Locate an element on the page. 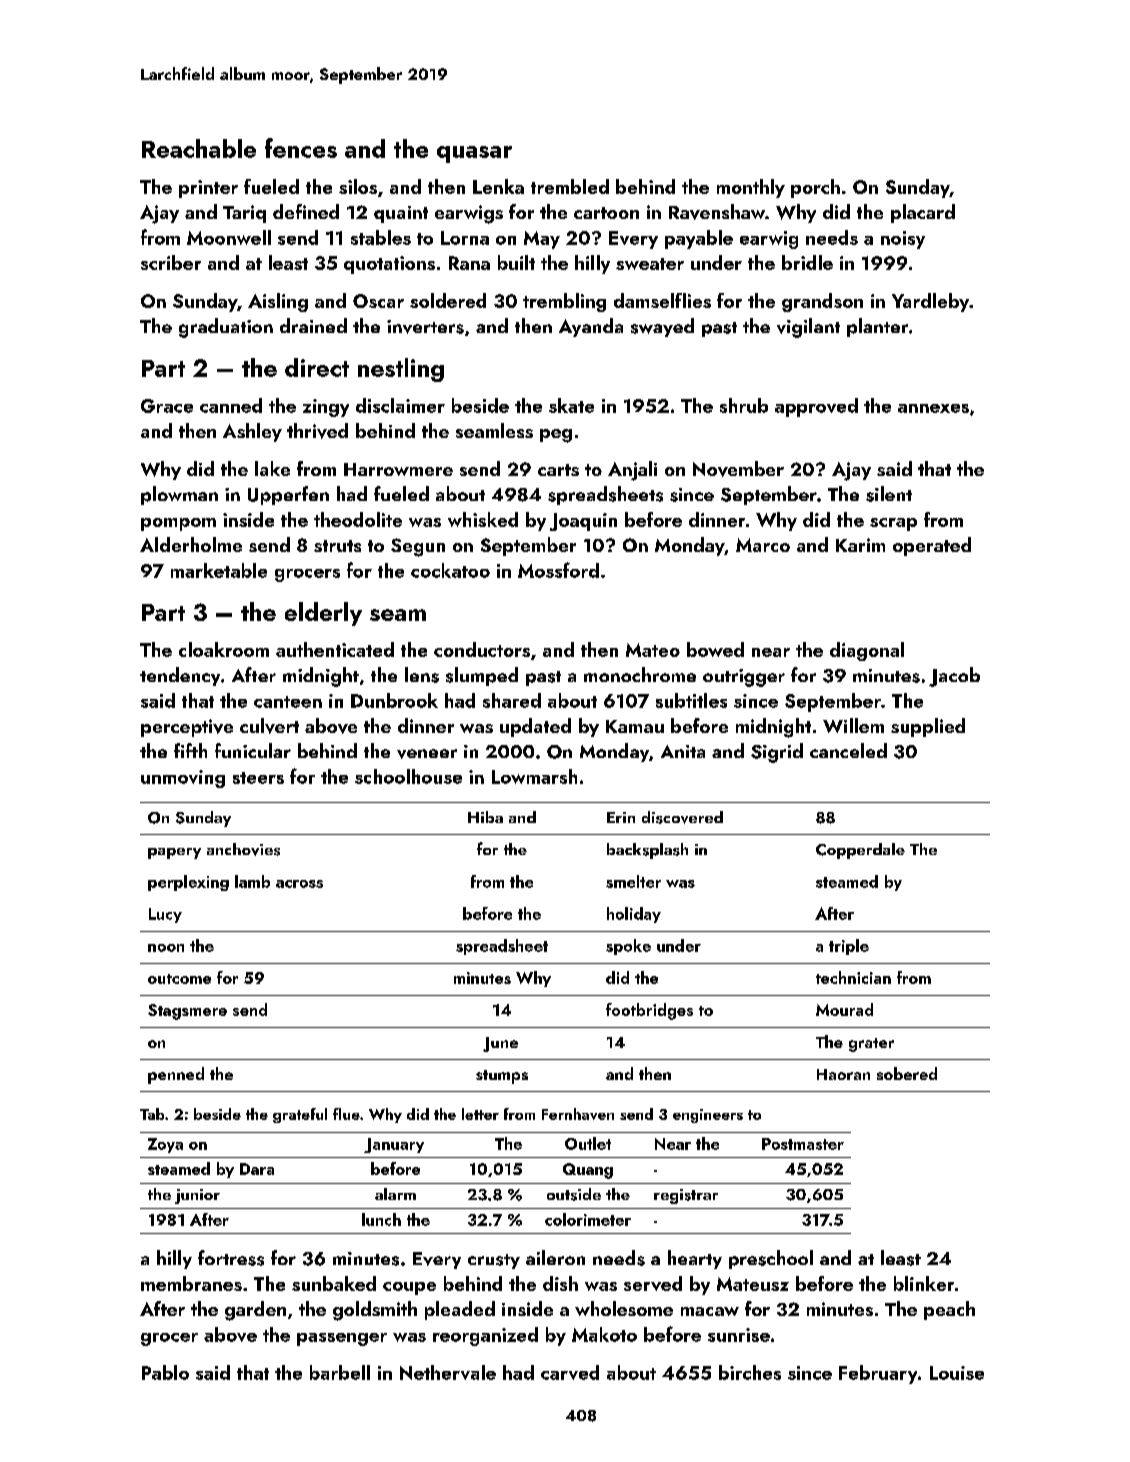 The width and height of the image is (1130, 1462). silos is located at coordinates (358, 186).
